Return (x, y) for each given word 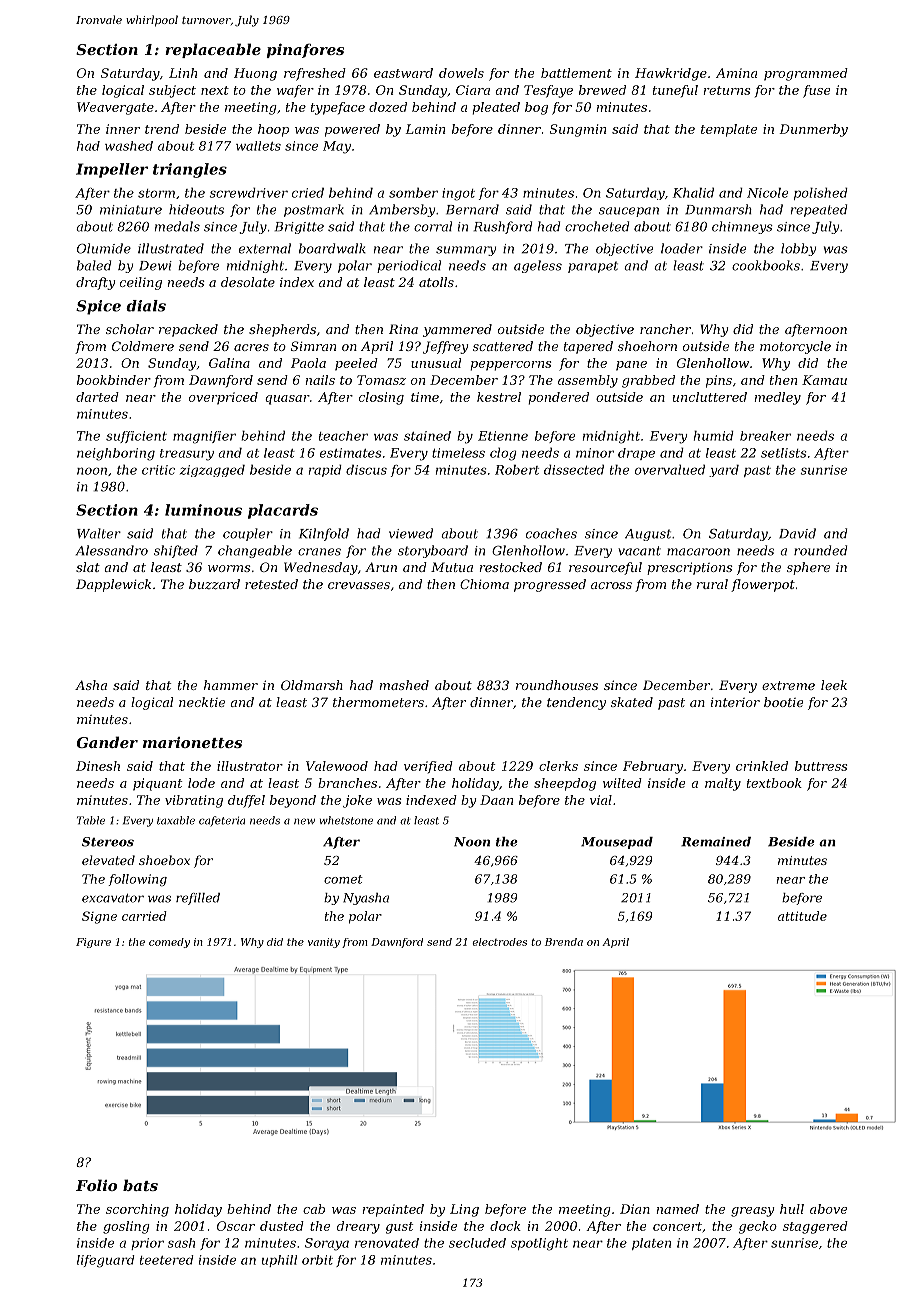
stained (427, 436)
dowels (461, 73)
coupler (248, 534)
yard (724, 471)
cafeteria (222, 821)
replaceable (213, 50)
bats (140, 1185)
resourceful (605, 568)
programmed (806, 74)
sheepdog (565, 784)
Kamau (824, 380)
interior (735, 702)
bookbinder (114, 380)
